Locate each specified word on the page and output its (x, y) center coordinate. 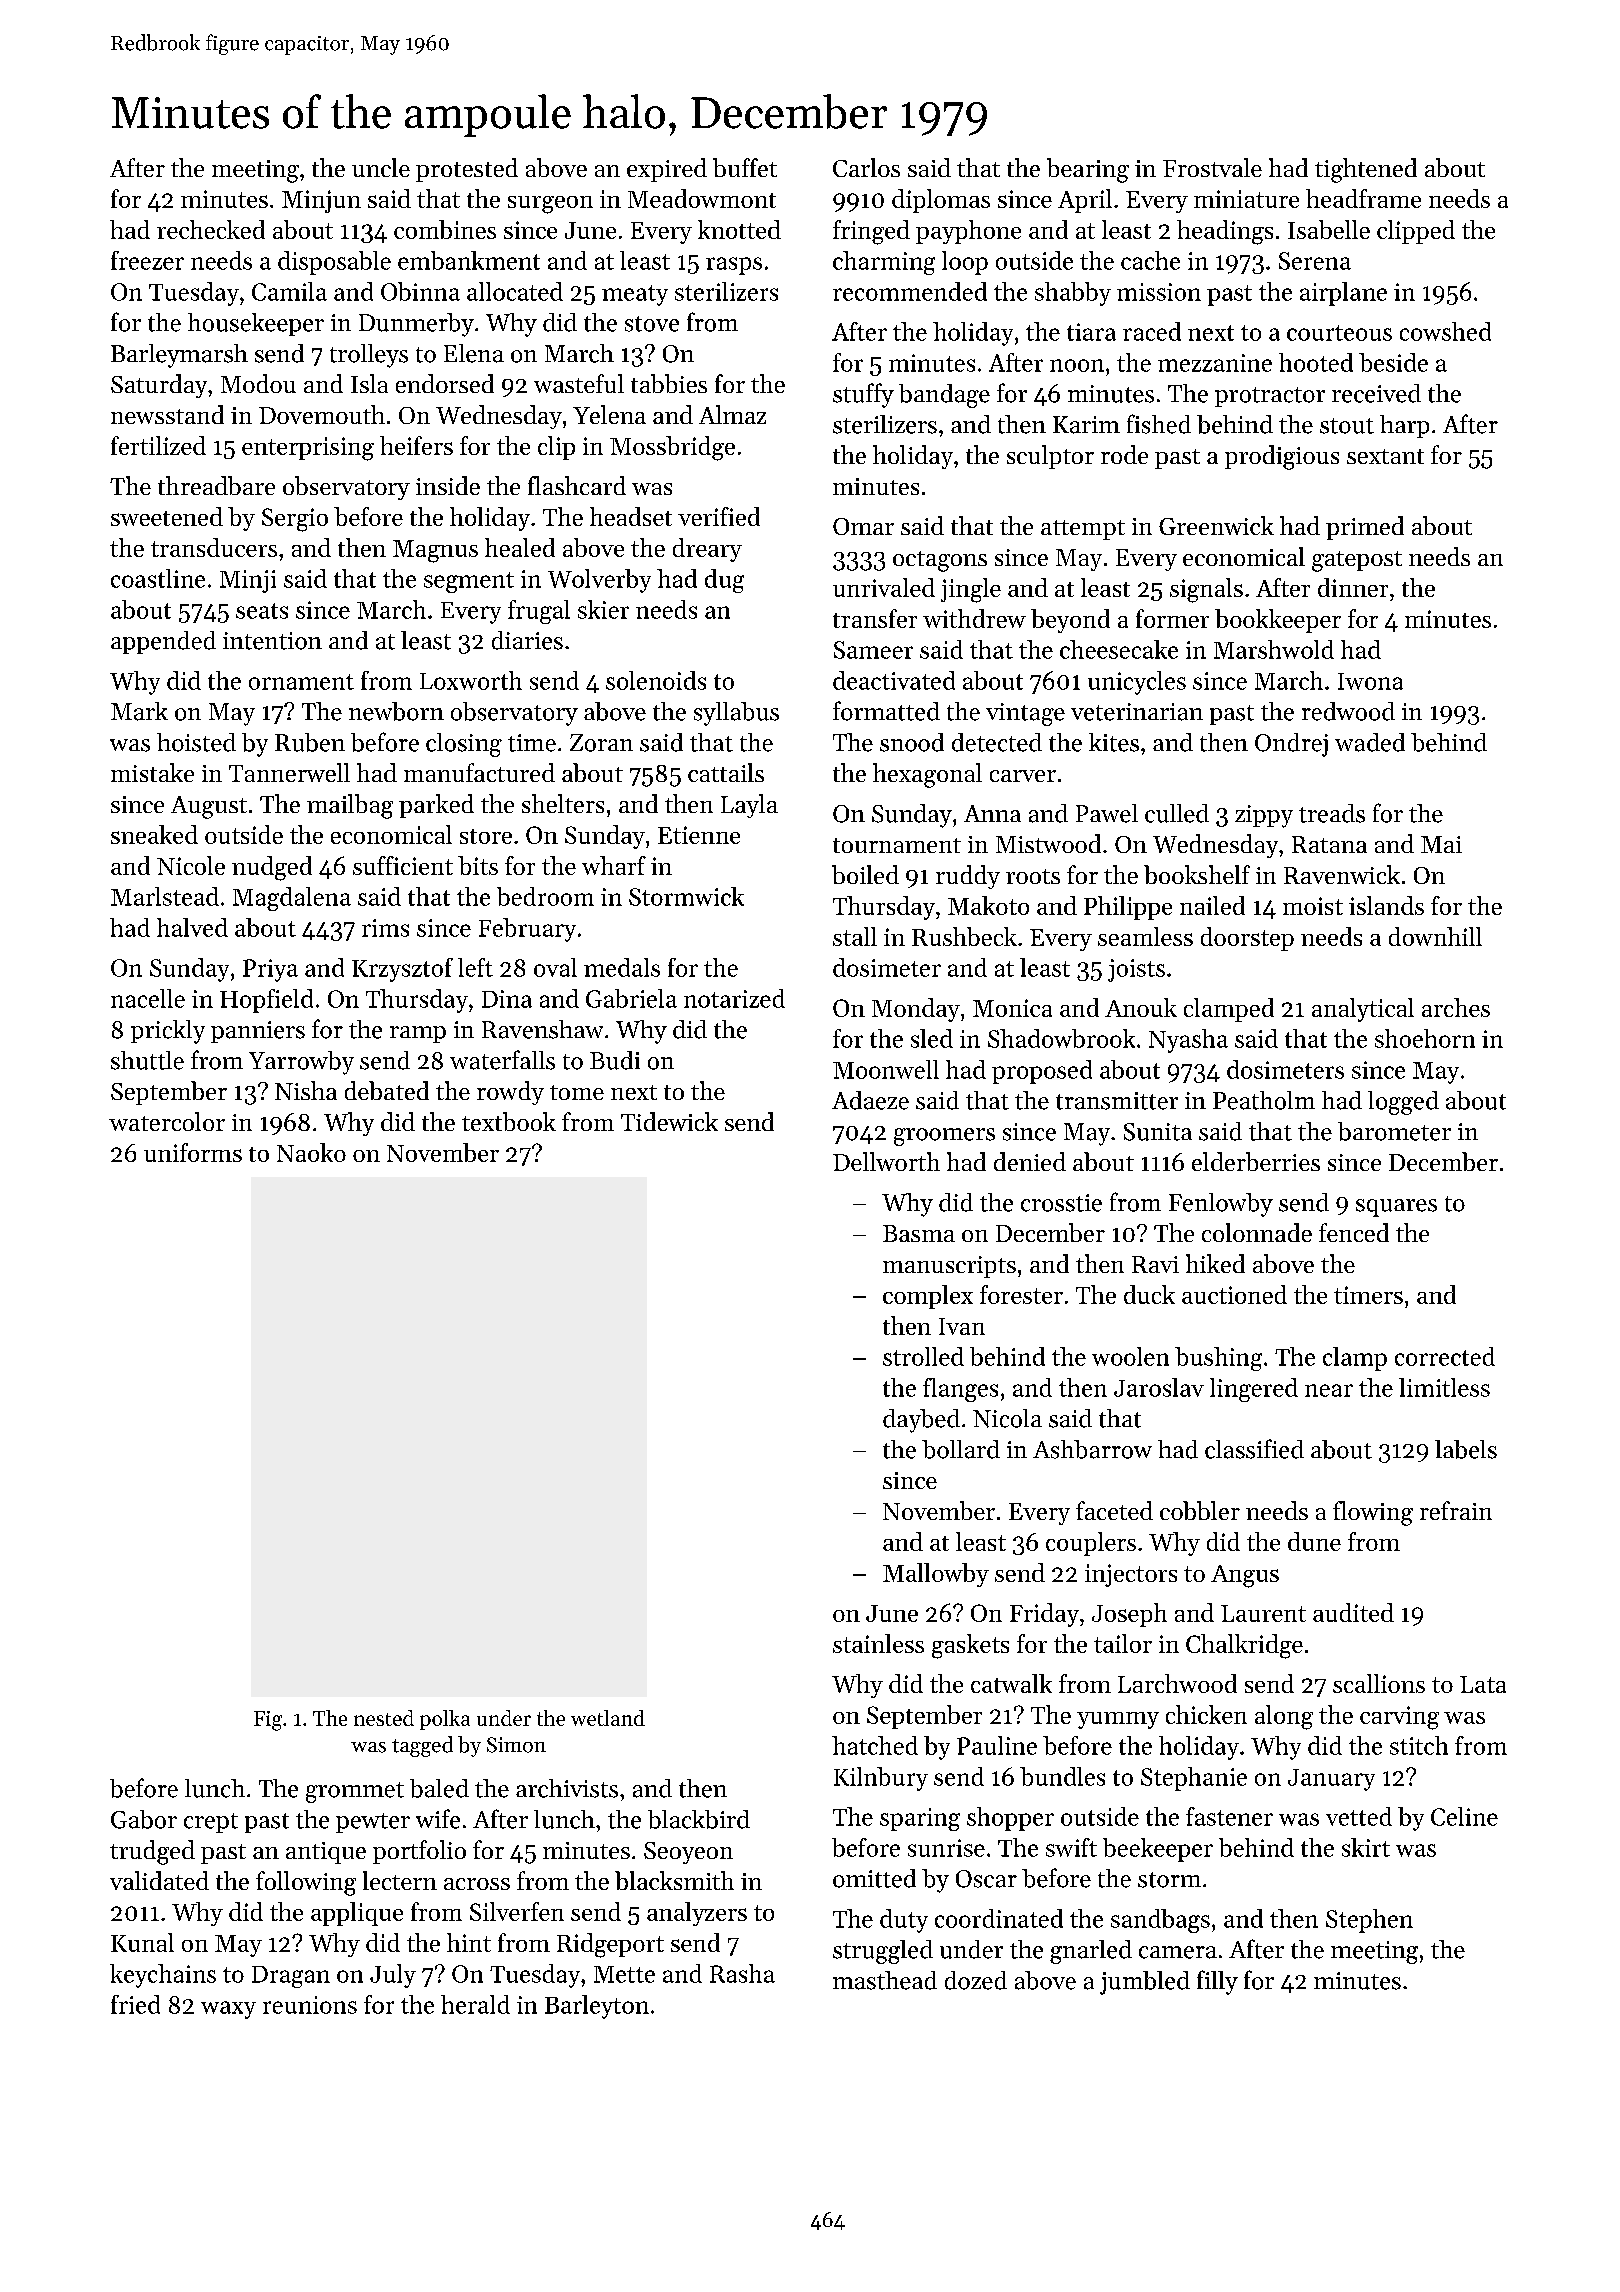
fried (135, 2004)
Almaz (732, 414)
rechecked (211, 229)
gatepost (1357, 561)
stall (855, 936)
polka (445, 1720)
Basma (919, 1233)
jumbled (1145, 1983)
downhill (1435, 936)
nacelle (148, 998)
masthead (885, 1980)
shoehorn (1425, 1038)
